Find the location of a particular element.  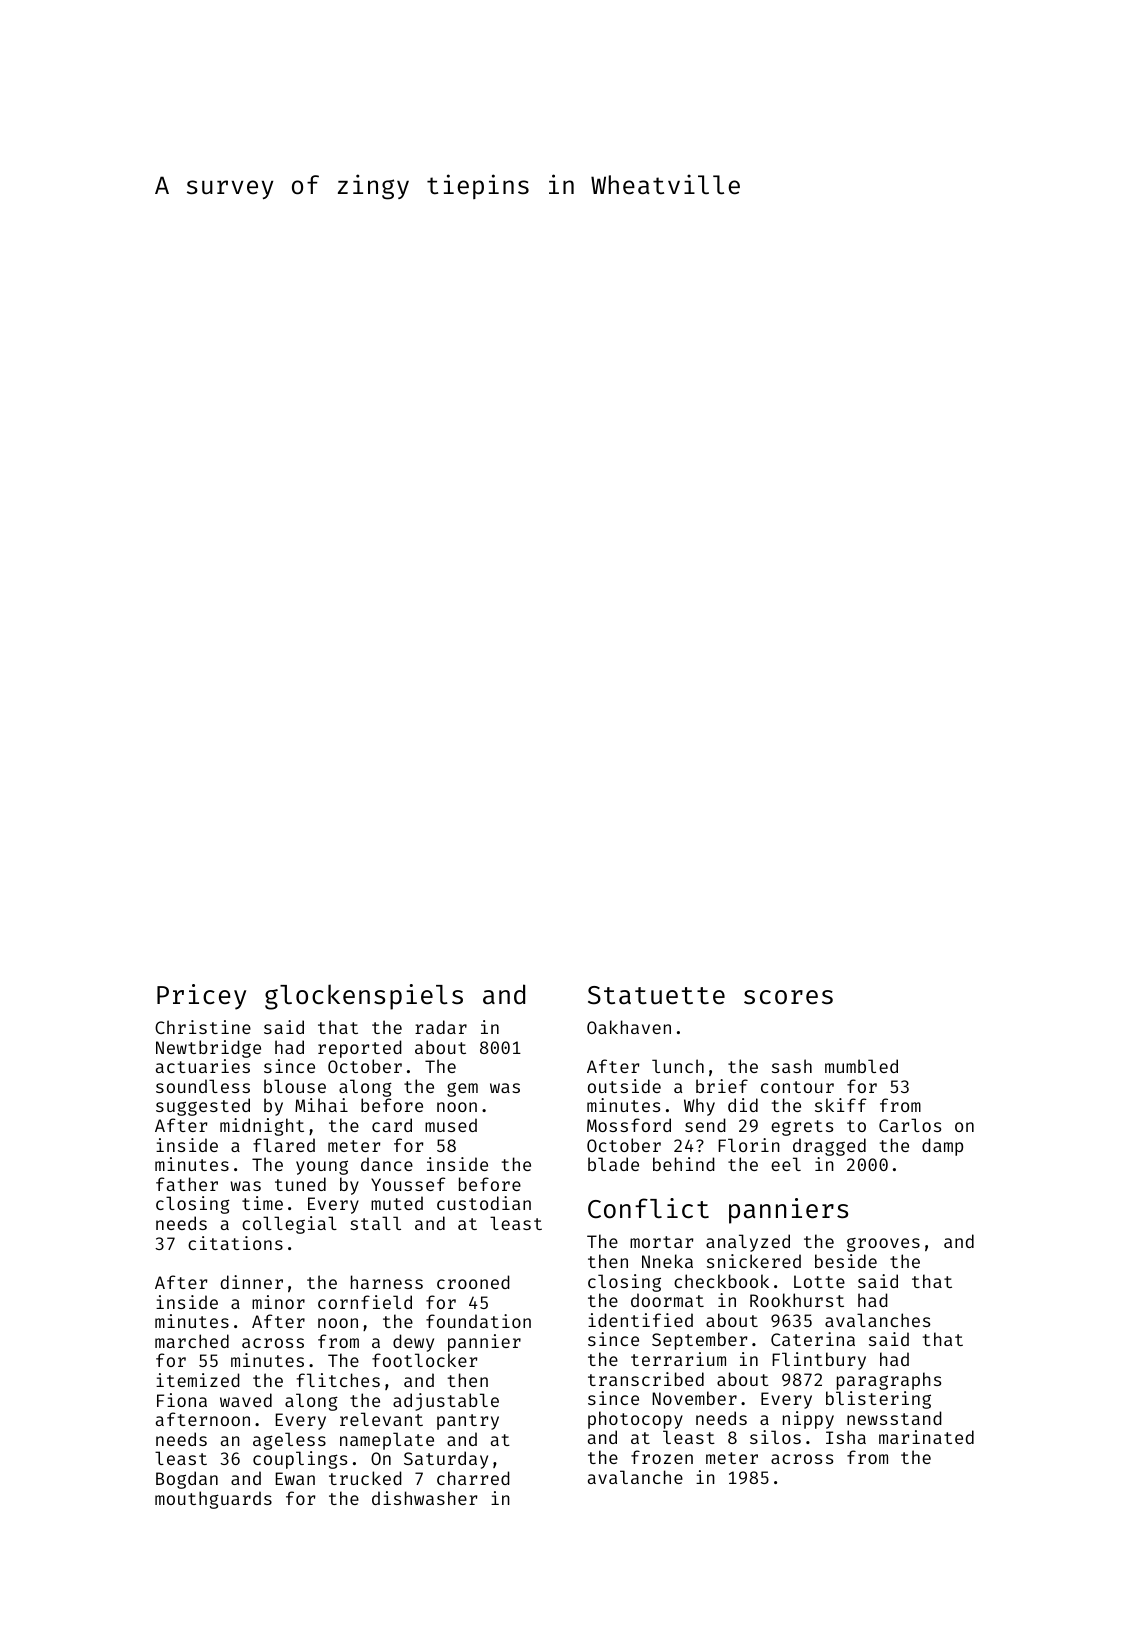

footlocker is located at coordinates (424, 1360).
